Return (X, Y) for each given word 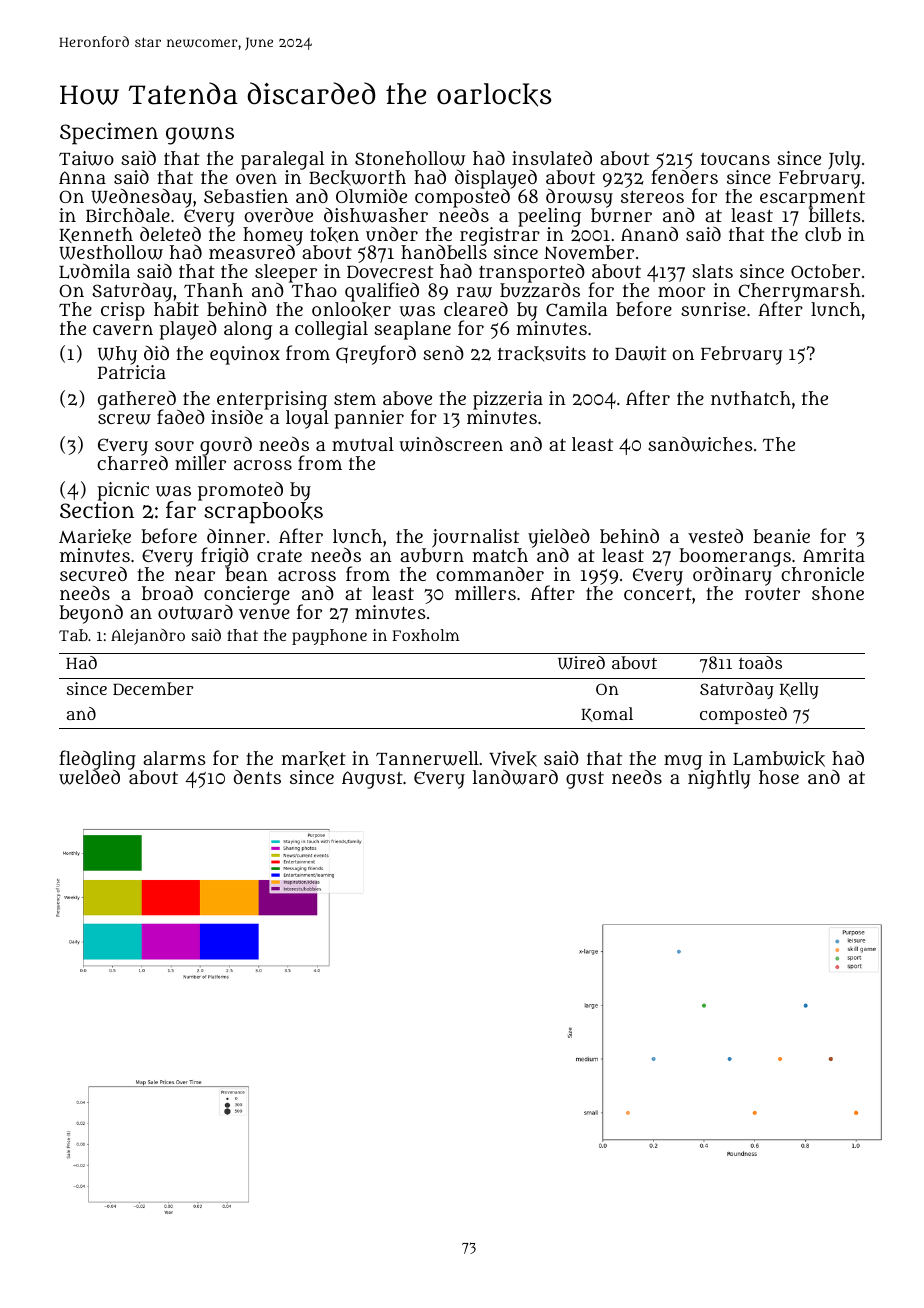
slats (712, 271)
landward (515, 777)
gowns (200, 136)
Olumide (371, 196)
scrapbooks (263, 513)
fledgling (97, 760)
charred (132, 463)
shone (838, 593)
